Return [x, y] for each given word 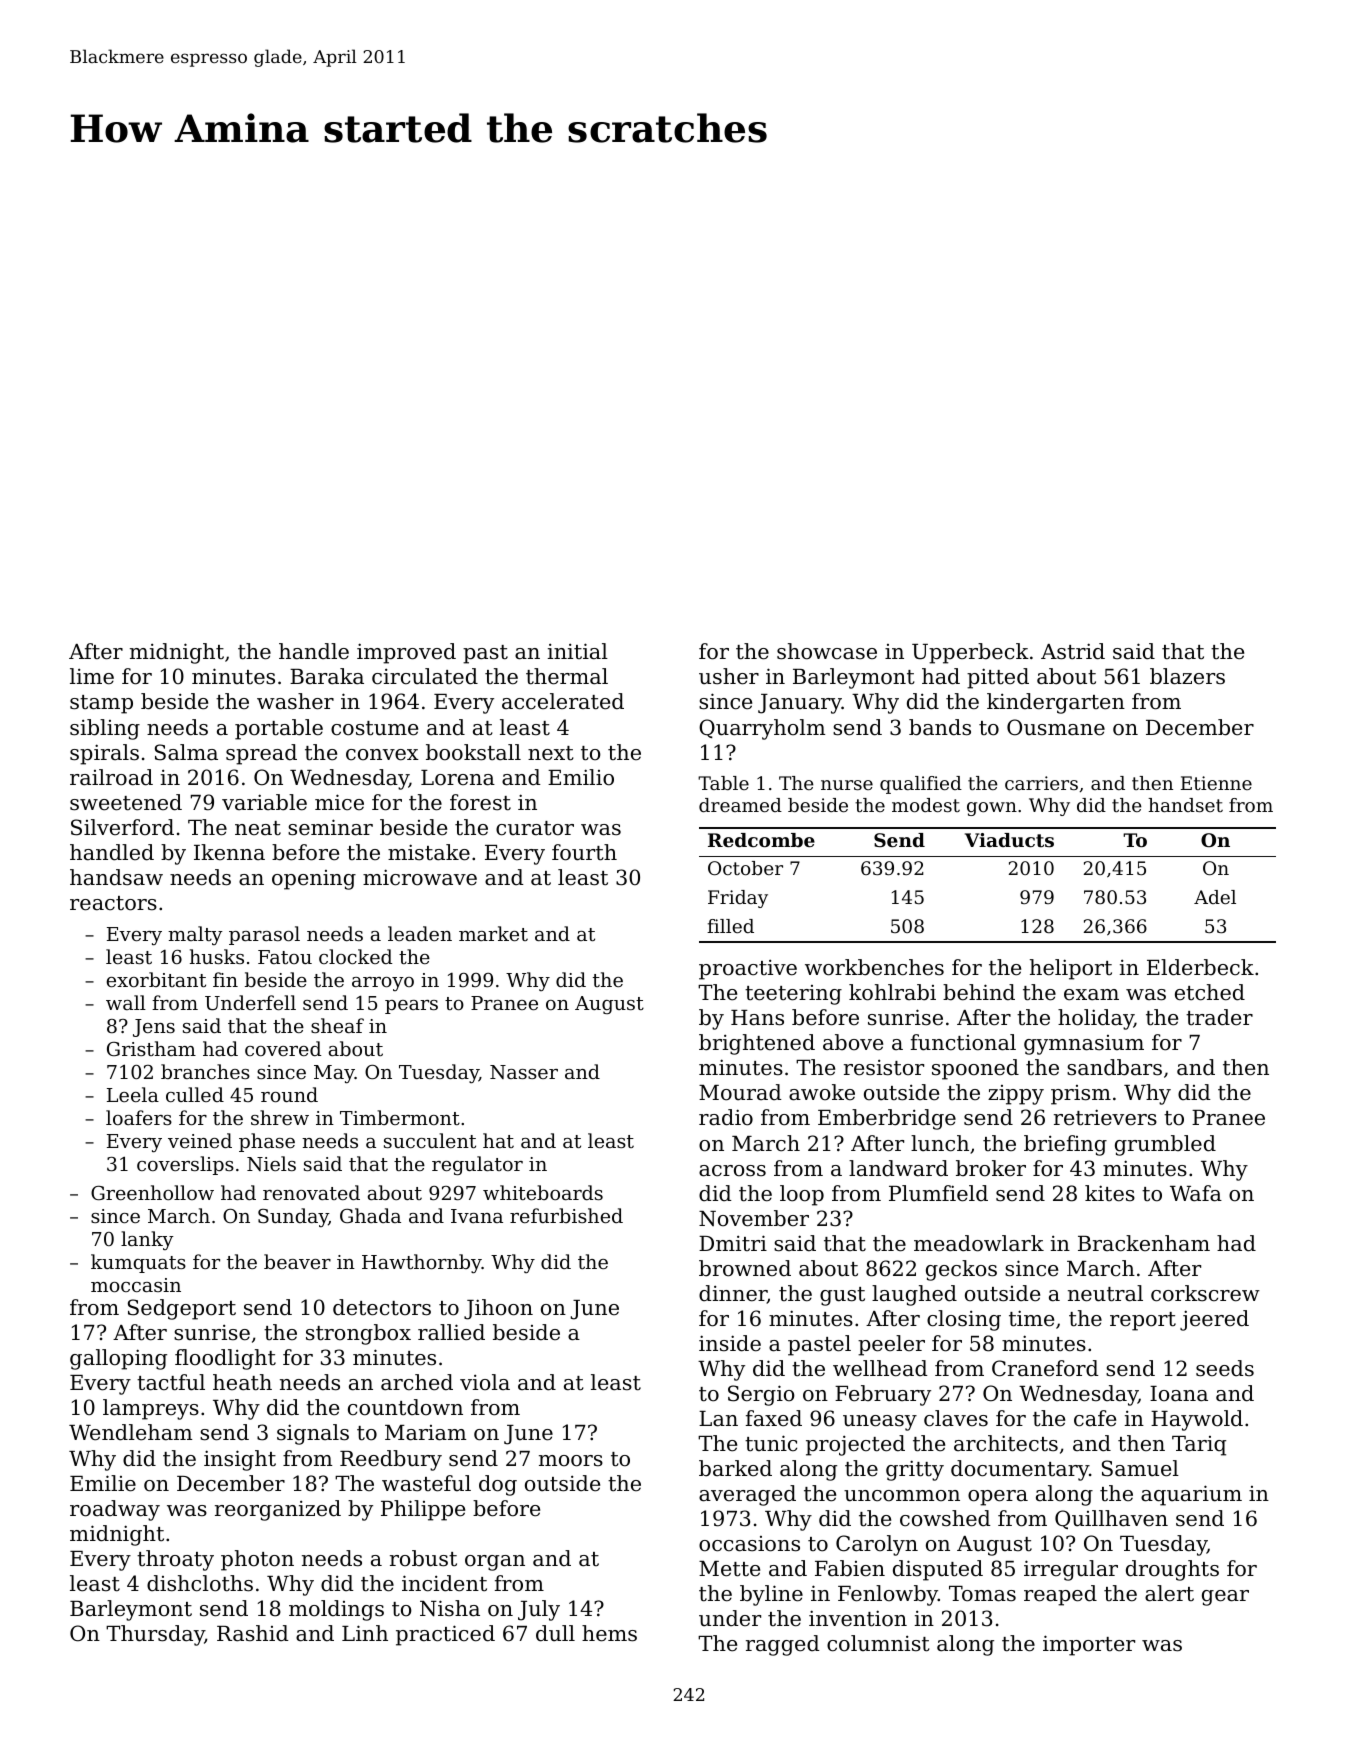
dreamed [740, 805]
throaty [175, 1560]
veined [200, 1140]
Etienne [1216, 783]
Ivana [477, 1216]
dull [555, 1633]
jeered [1214, 1320]
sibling [105, 729]
